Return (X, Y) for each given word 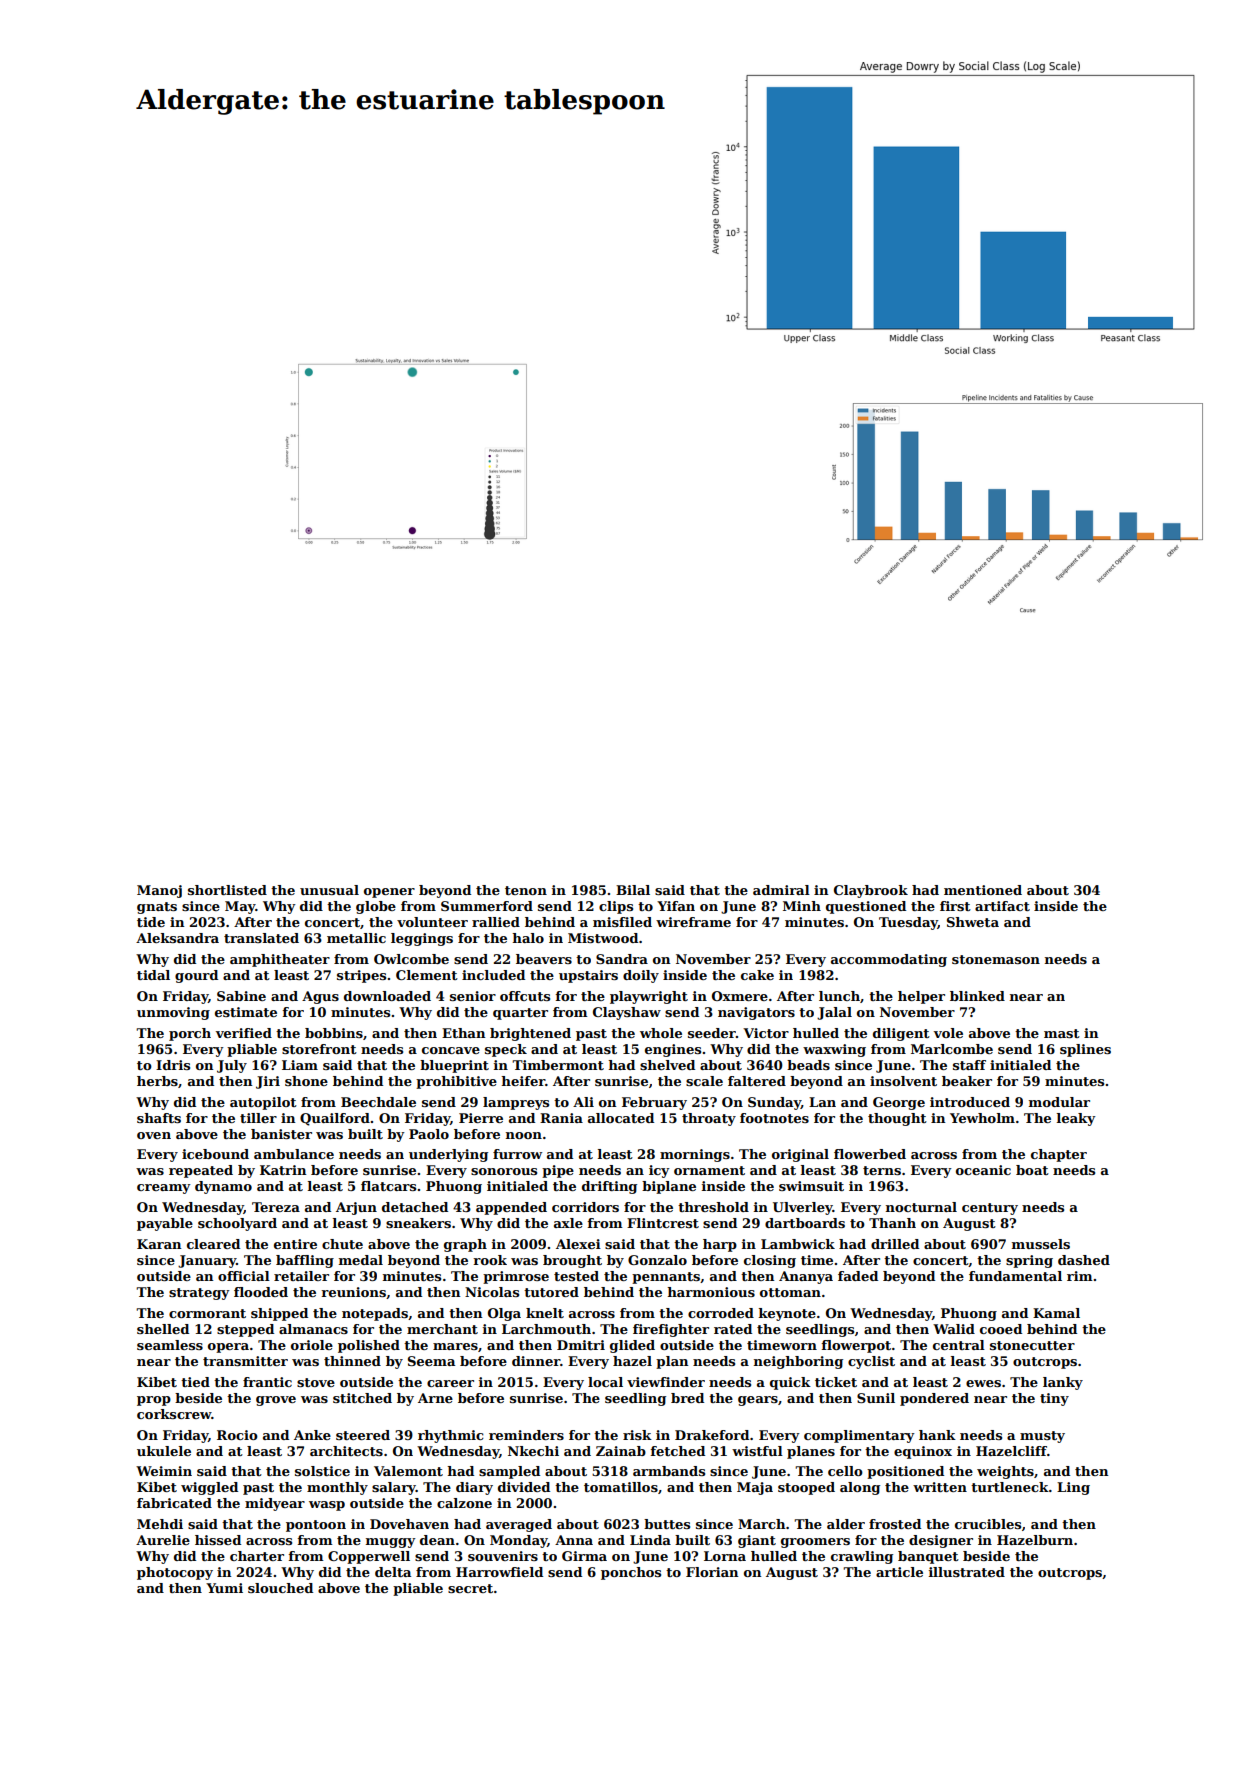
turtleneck (1010, 1487)
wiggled (209, 1488)
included (493, 975)
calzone (464, 1503)
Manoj (159, 891)
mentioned (983, 890)
